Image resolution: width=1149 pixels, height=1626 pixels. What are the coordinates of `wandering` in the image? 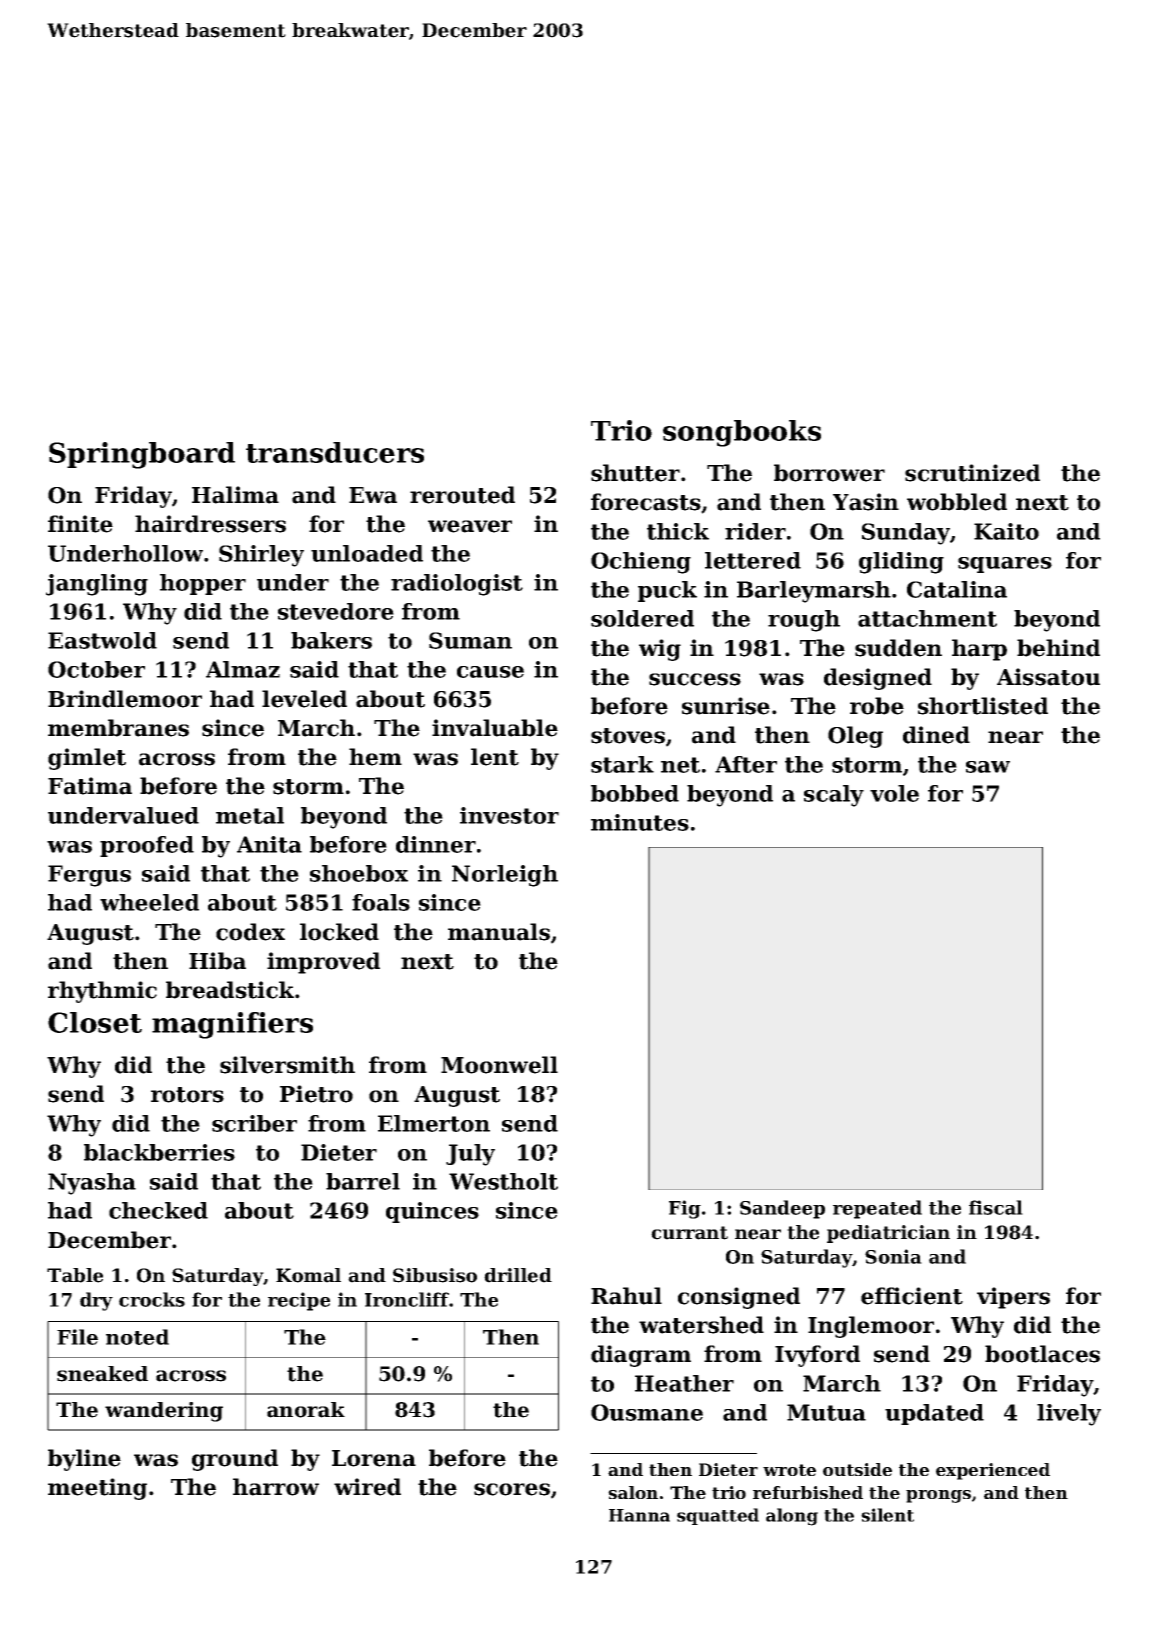 It's located at (164, 1412).
